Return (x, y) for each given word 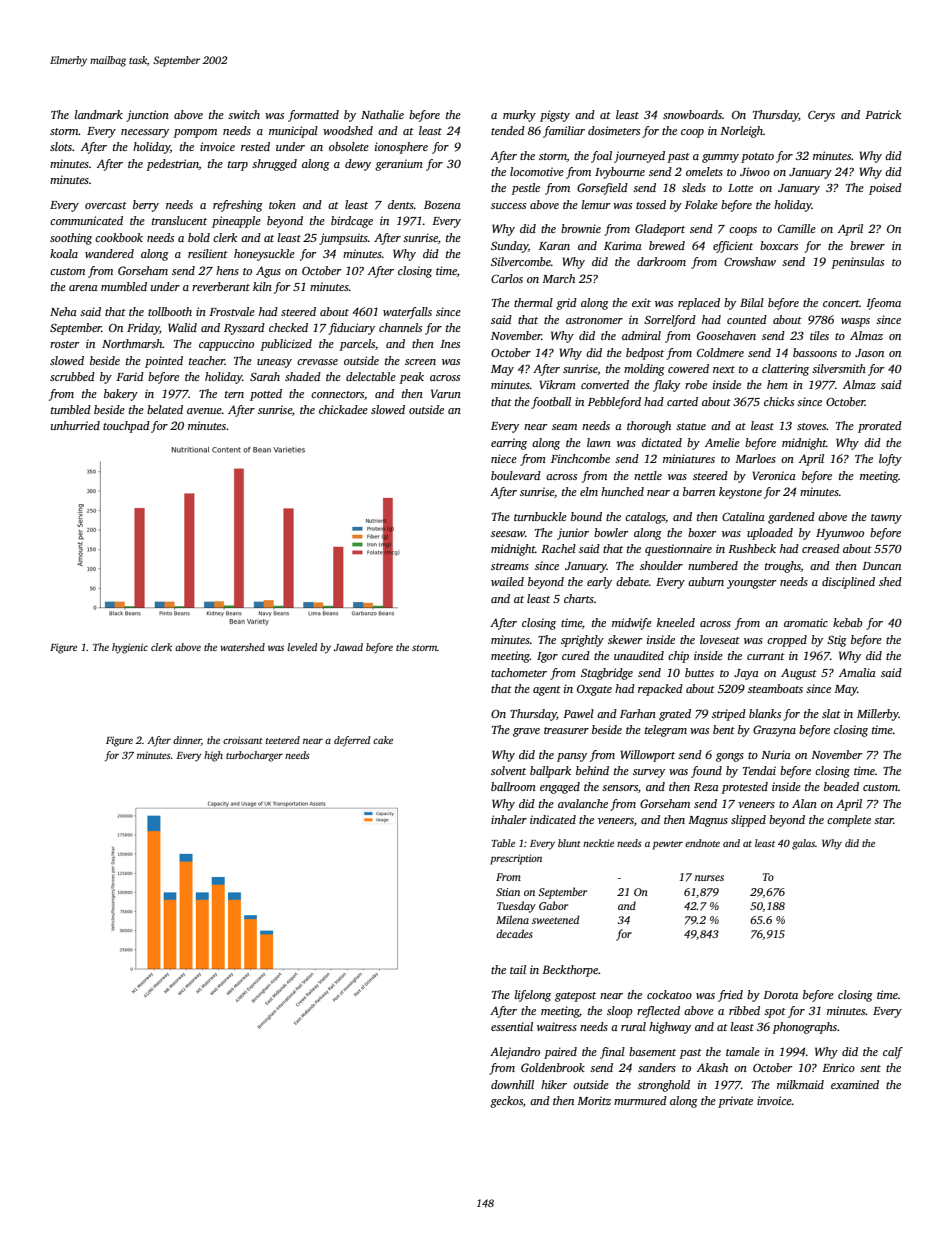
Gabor (553, 905)
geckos (506, 1102)
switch (244, 114)
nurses (709, 878)
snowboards (692, 114)
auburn (706, 581)
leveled (302, 647)
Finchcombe (580, 458)
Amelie (722, 442)
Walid (182, 327)
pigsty (555, 116)
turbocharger (254, 756)
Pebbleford (614, 403)
